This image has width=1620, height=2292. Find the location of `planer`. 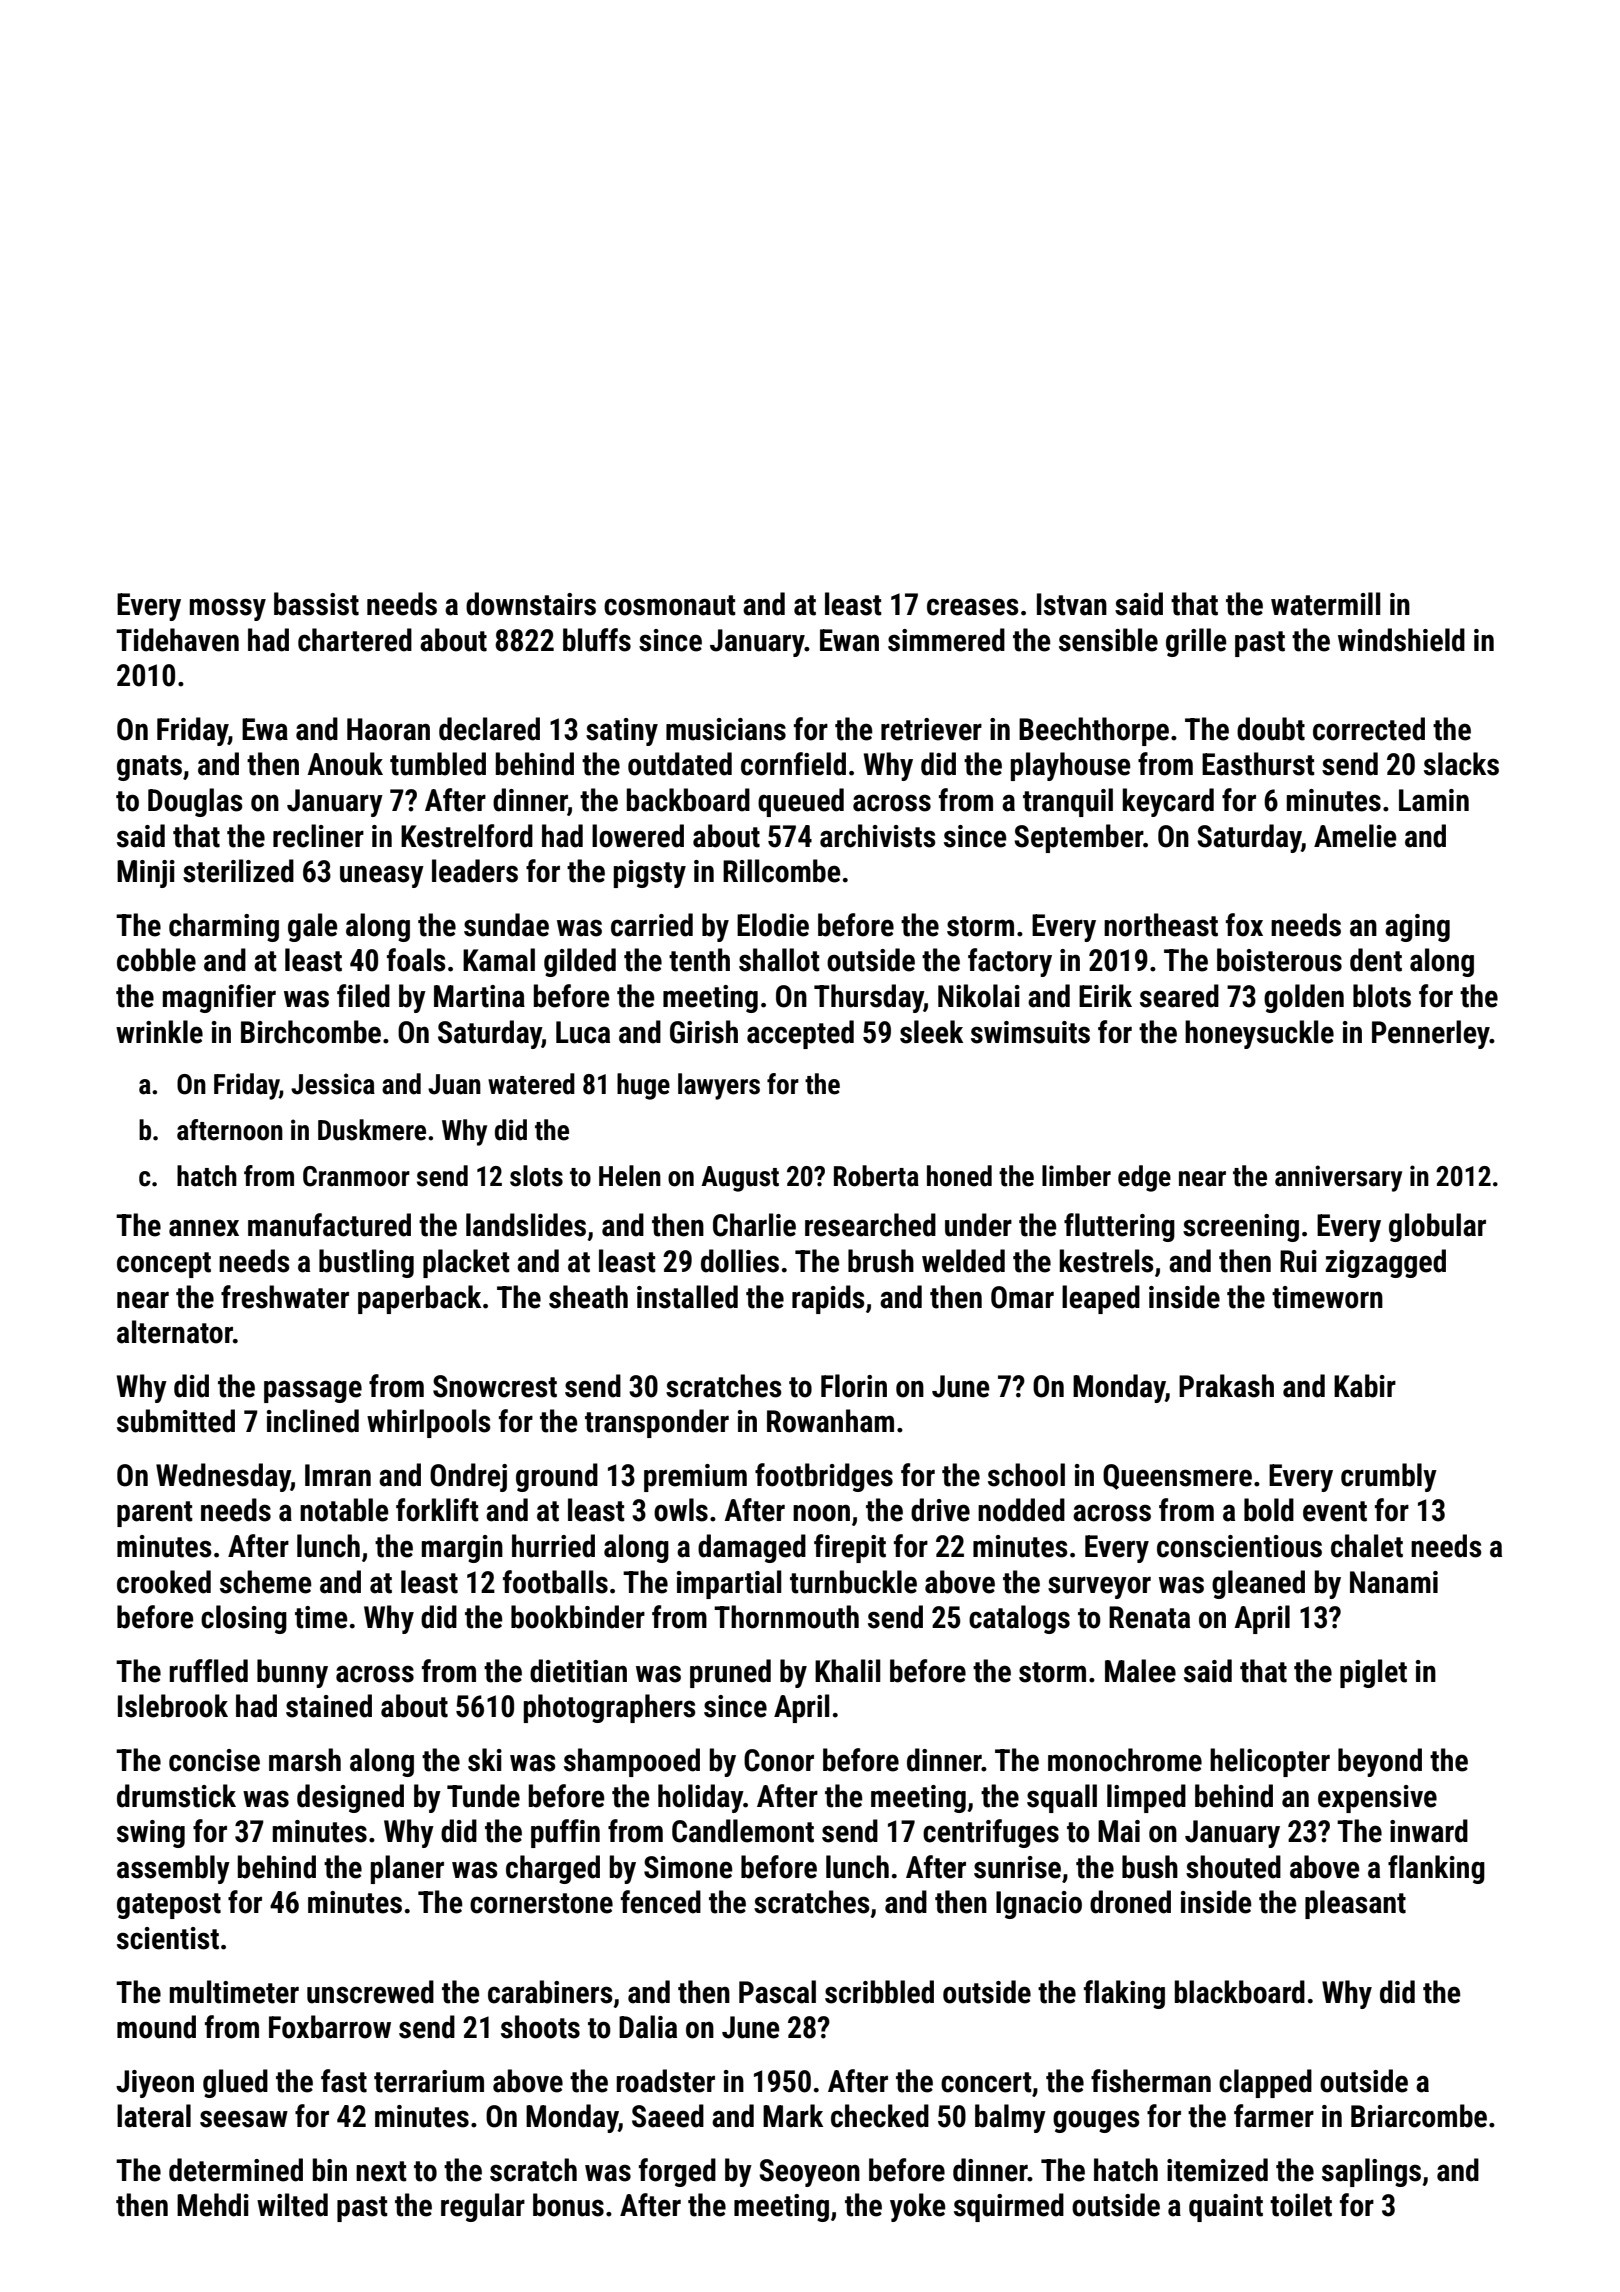

planer is located at coordinates (407, 1869).
